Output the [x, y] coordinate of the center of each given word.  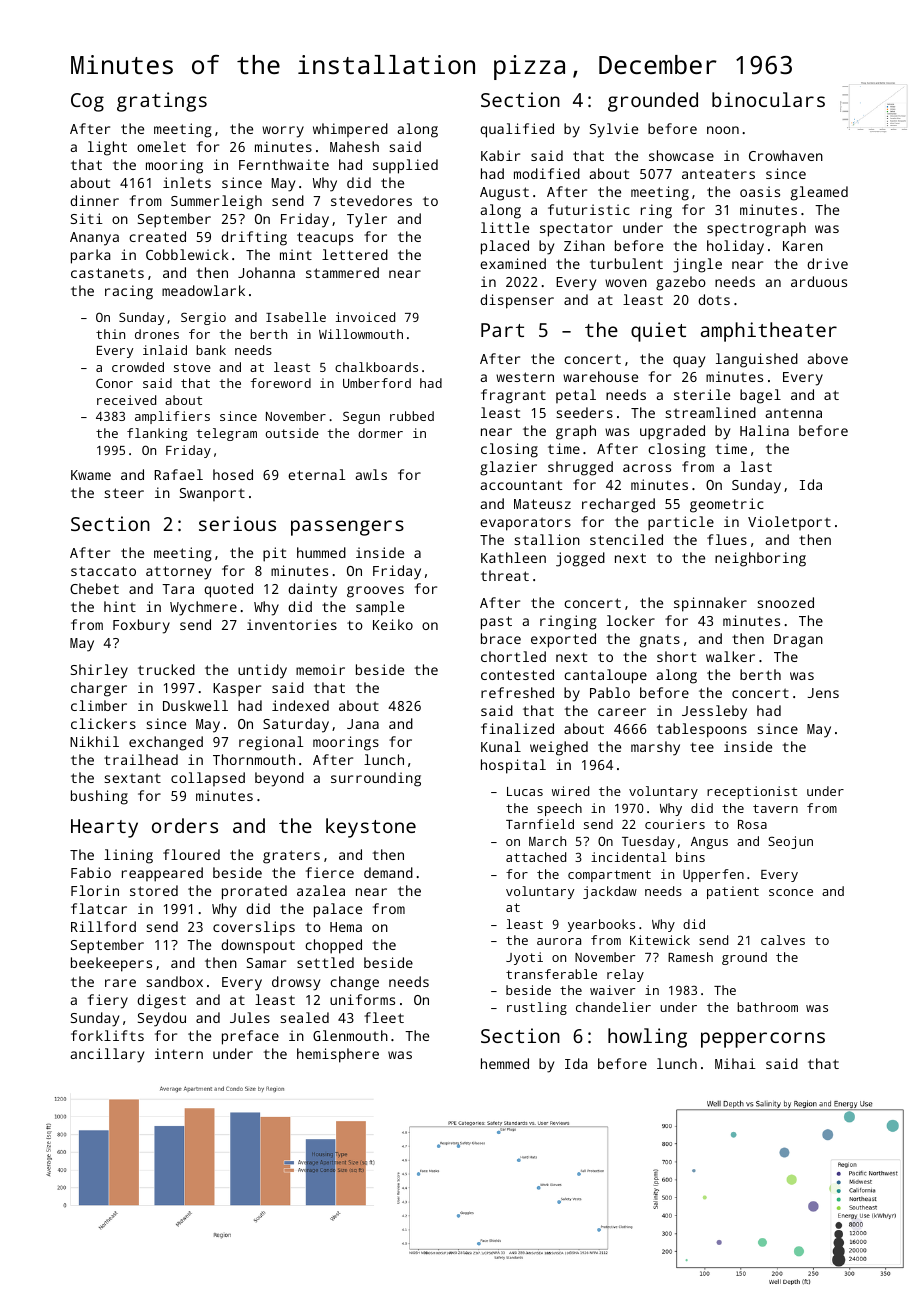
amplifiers [172, 417]
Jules [250, 1017]
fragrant [513, 396]
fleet [384, 1017]
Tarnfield [540, 824]
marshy [655, 748]
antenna [794, 413]
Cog [87, 102]
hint [120, 606]
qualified [517, 130]
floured [191, 854]
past [496, 623]
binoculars [768, 99]
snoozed [785, 602]
